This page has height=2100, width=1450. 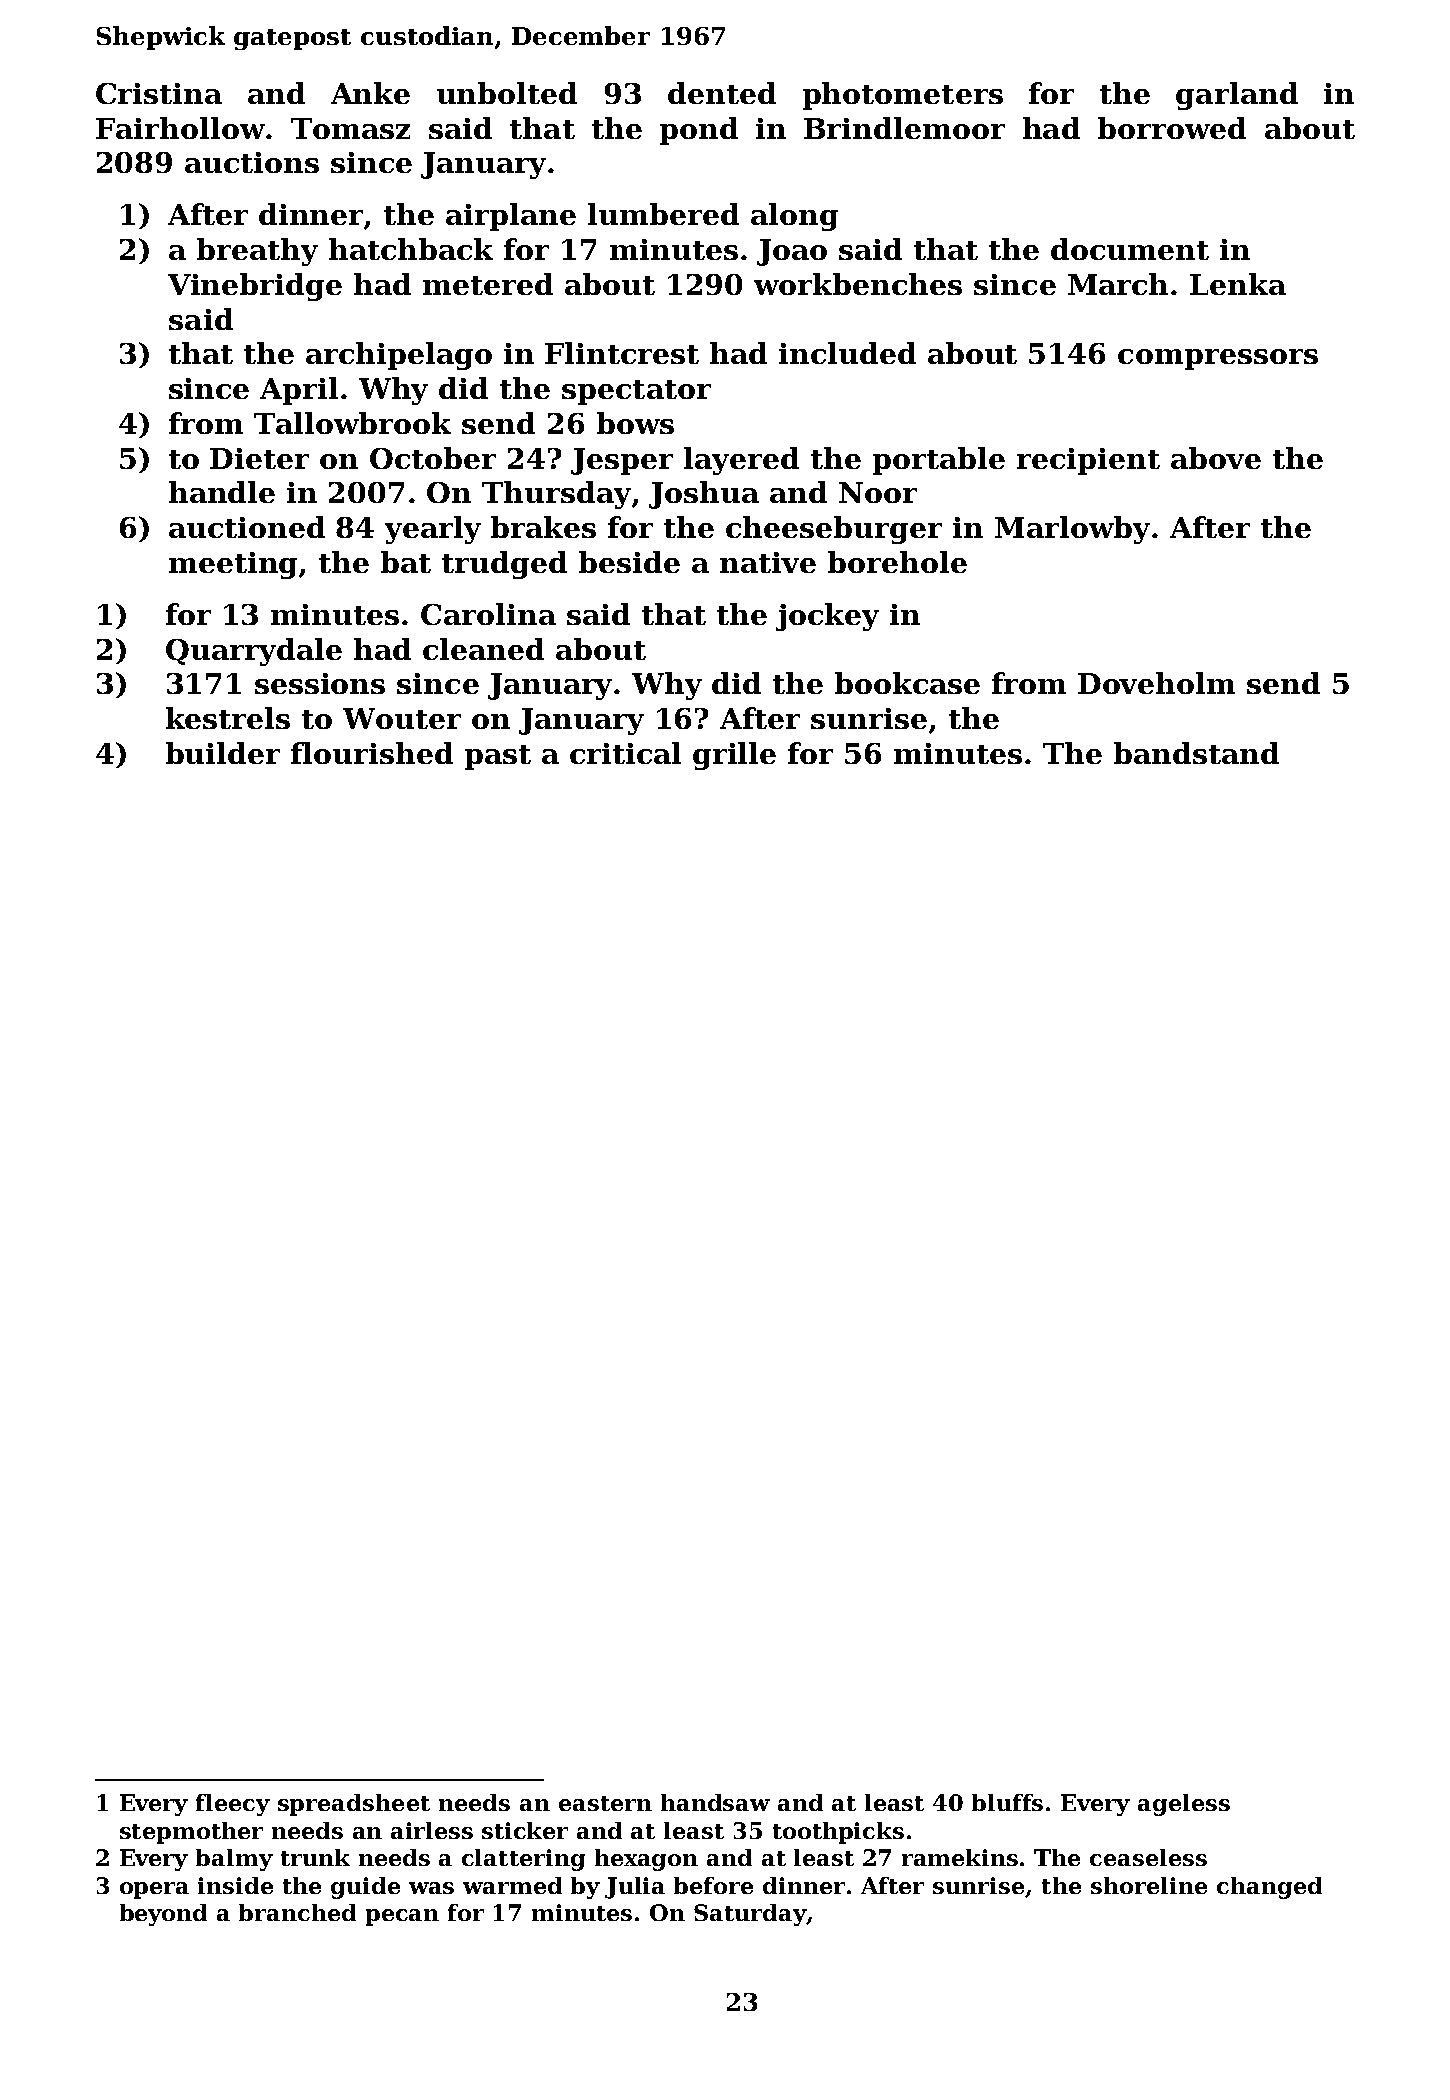 I want to click on airplane, so click(x=511, y=217).
